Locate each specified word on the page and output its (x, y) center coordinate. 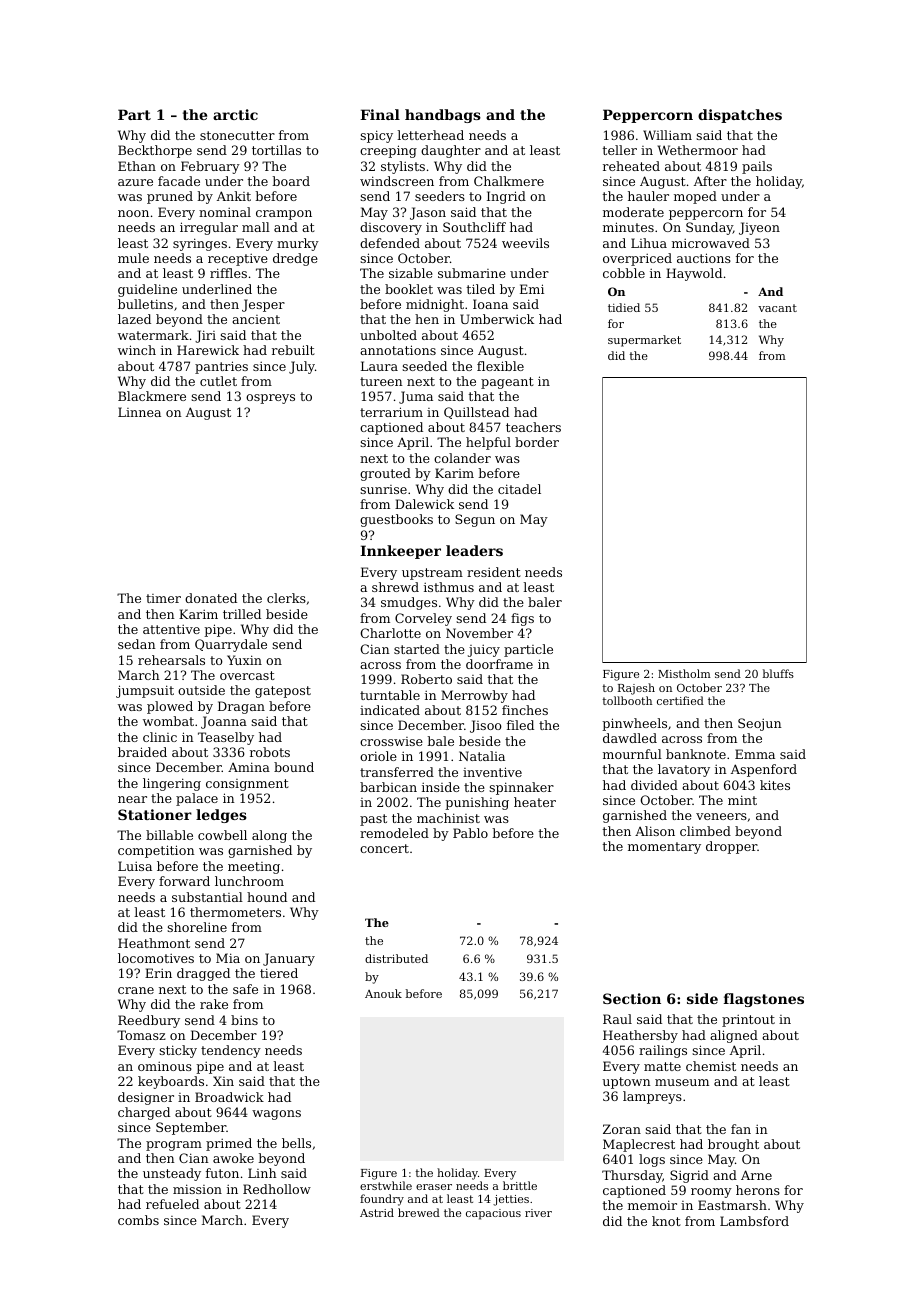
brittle (520, 1185)
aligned (734, 1036)
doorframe (499, 664)
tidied (624, 307)
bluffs (778, 673)
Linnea (139, 412)
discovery (391, 228)
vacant (777, 308)
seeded (424, 366)
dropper (731, 847)
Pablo (470, 833)
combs (138, 1220)
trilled (242, 614)
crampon (284, 215)
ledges (221, 816)
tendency (231, 1051)
